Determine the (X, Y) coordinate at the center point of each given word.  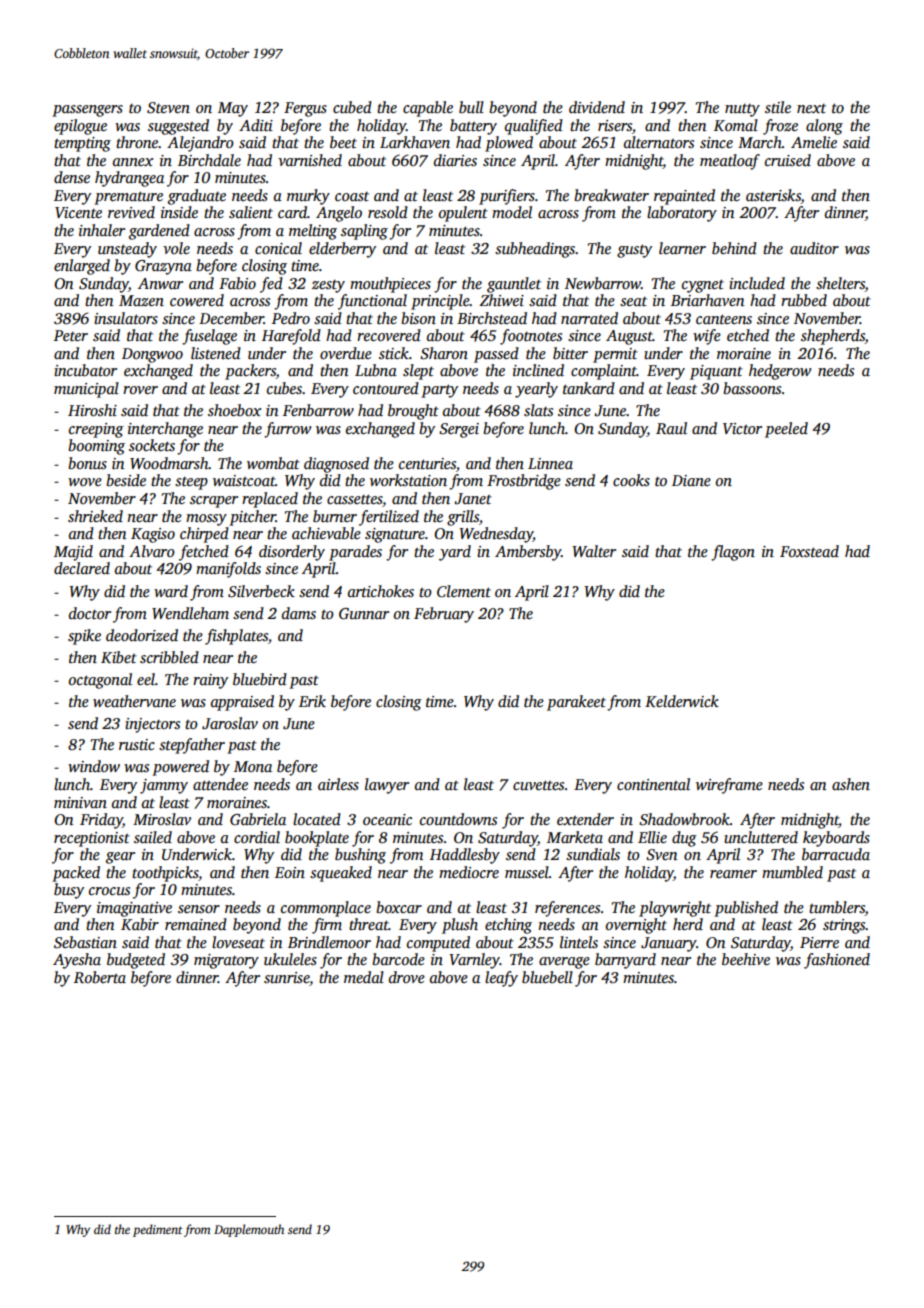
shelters (840, 283)
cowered (197, 300)
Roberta (100, 977)
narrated (589, 318)
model (512, 212)
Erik (312, 701)
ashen (851, 784)
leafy (501, 979)
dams (299, 613)
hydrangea (129, 179)
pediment (158, 1230)
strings (844, 926)
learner (682, 248)
